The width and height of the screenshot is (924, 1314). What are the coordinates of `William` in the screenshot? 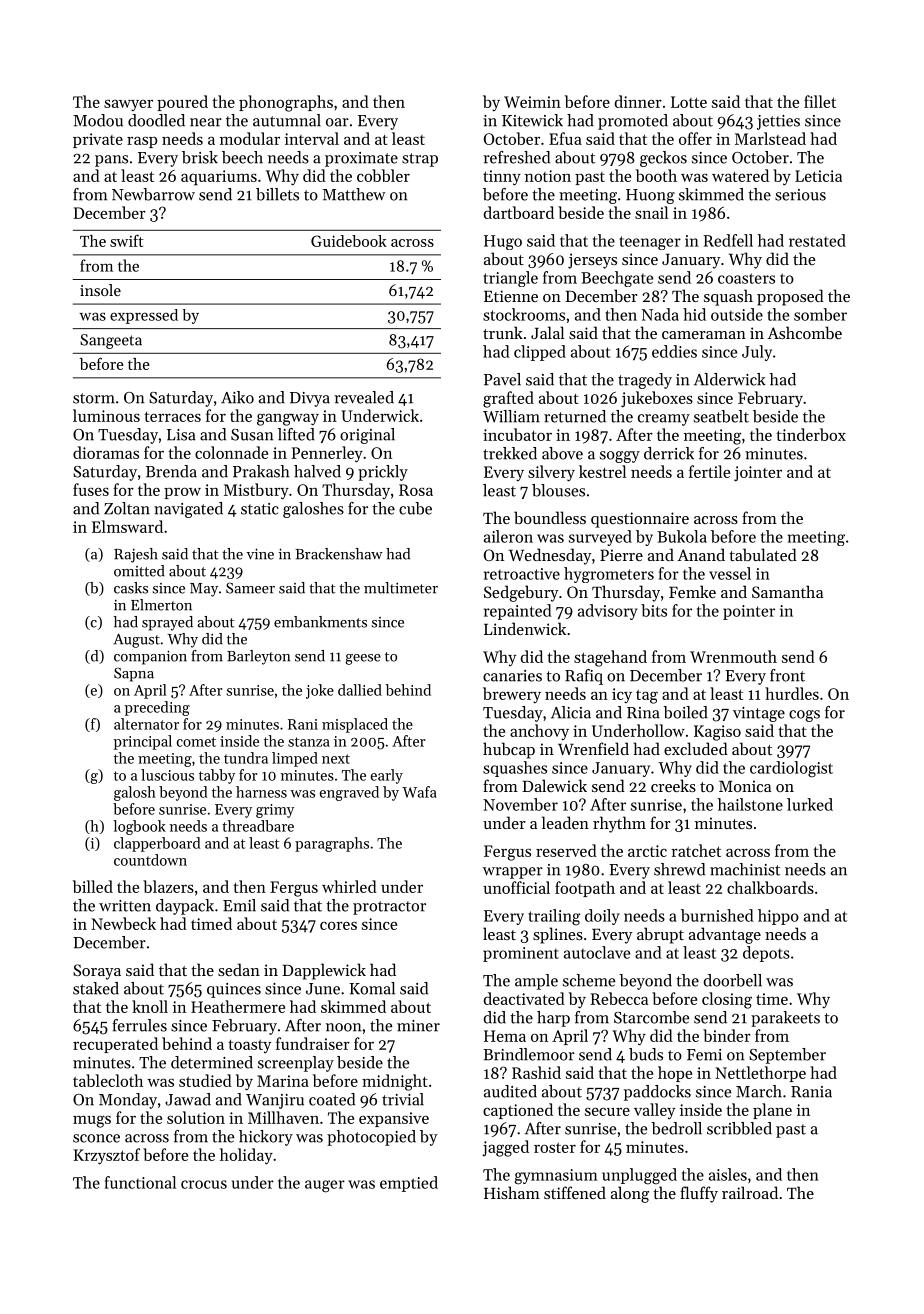 It's located at (511, 416).
